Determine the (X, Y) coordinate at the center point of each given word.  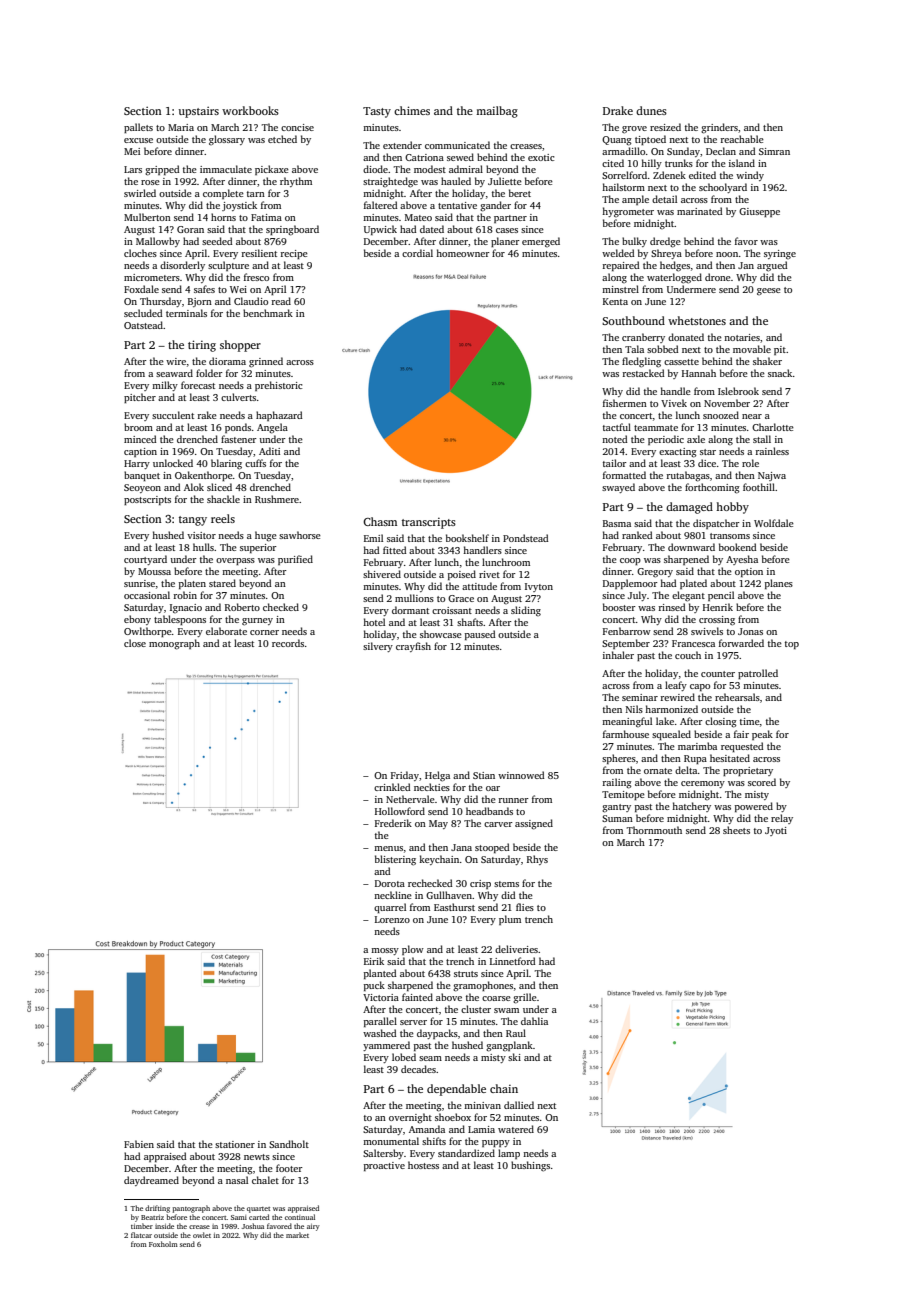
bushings (530, 1166)
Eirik (374, 961)
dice (707, 463)
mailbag (497, 112)
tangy (193, 521)
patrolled (758, 674)
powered (754, 807)
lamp (509, 1154)
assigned (534, 824)
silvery (378, 647)
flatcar (141, 1235)
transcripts (429, 523)
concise (297, 127)
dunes (651, 110)
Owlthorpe (148, 632)
